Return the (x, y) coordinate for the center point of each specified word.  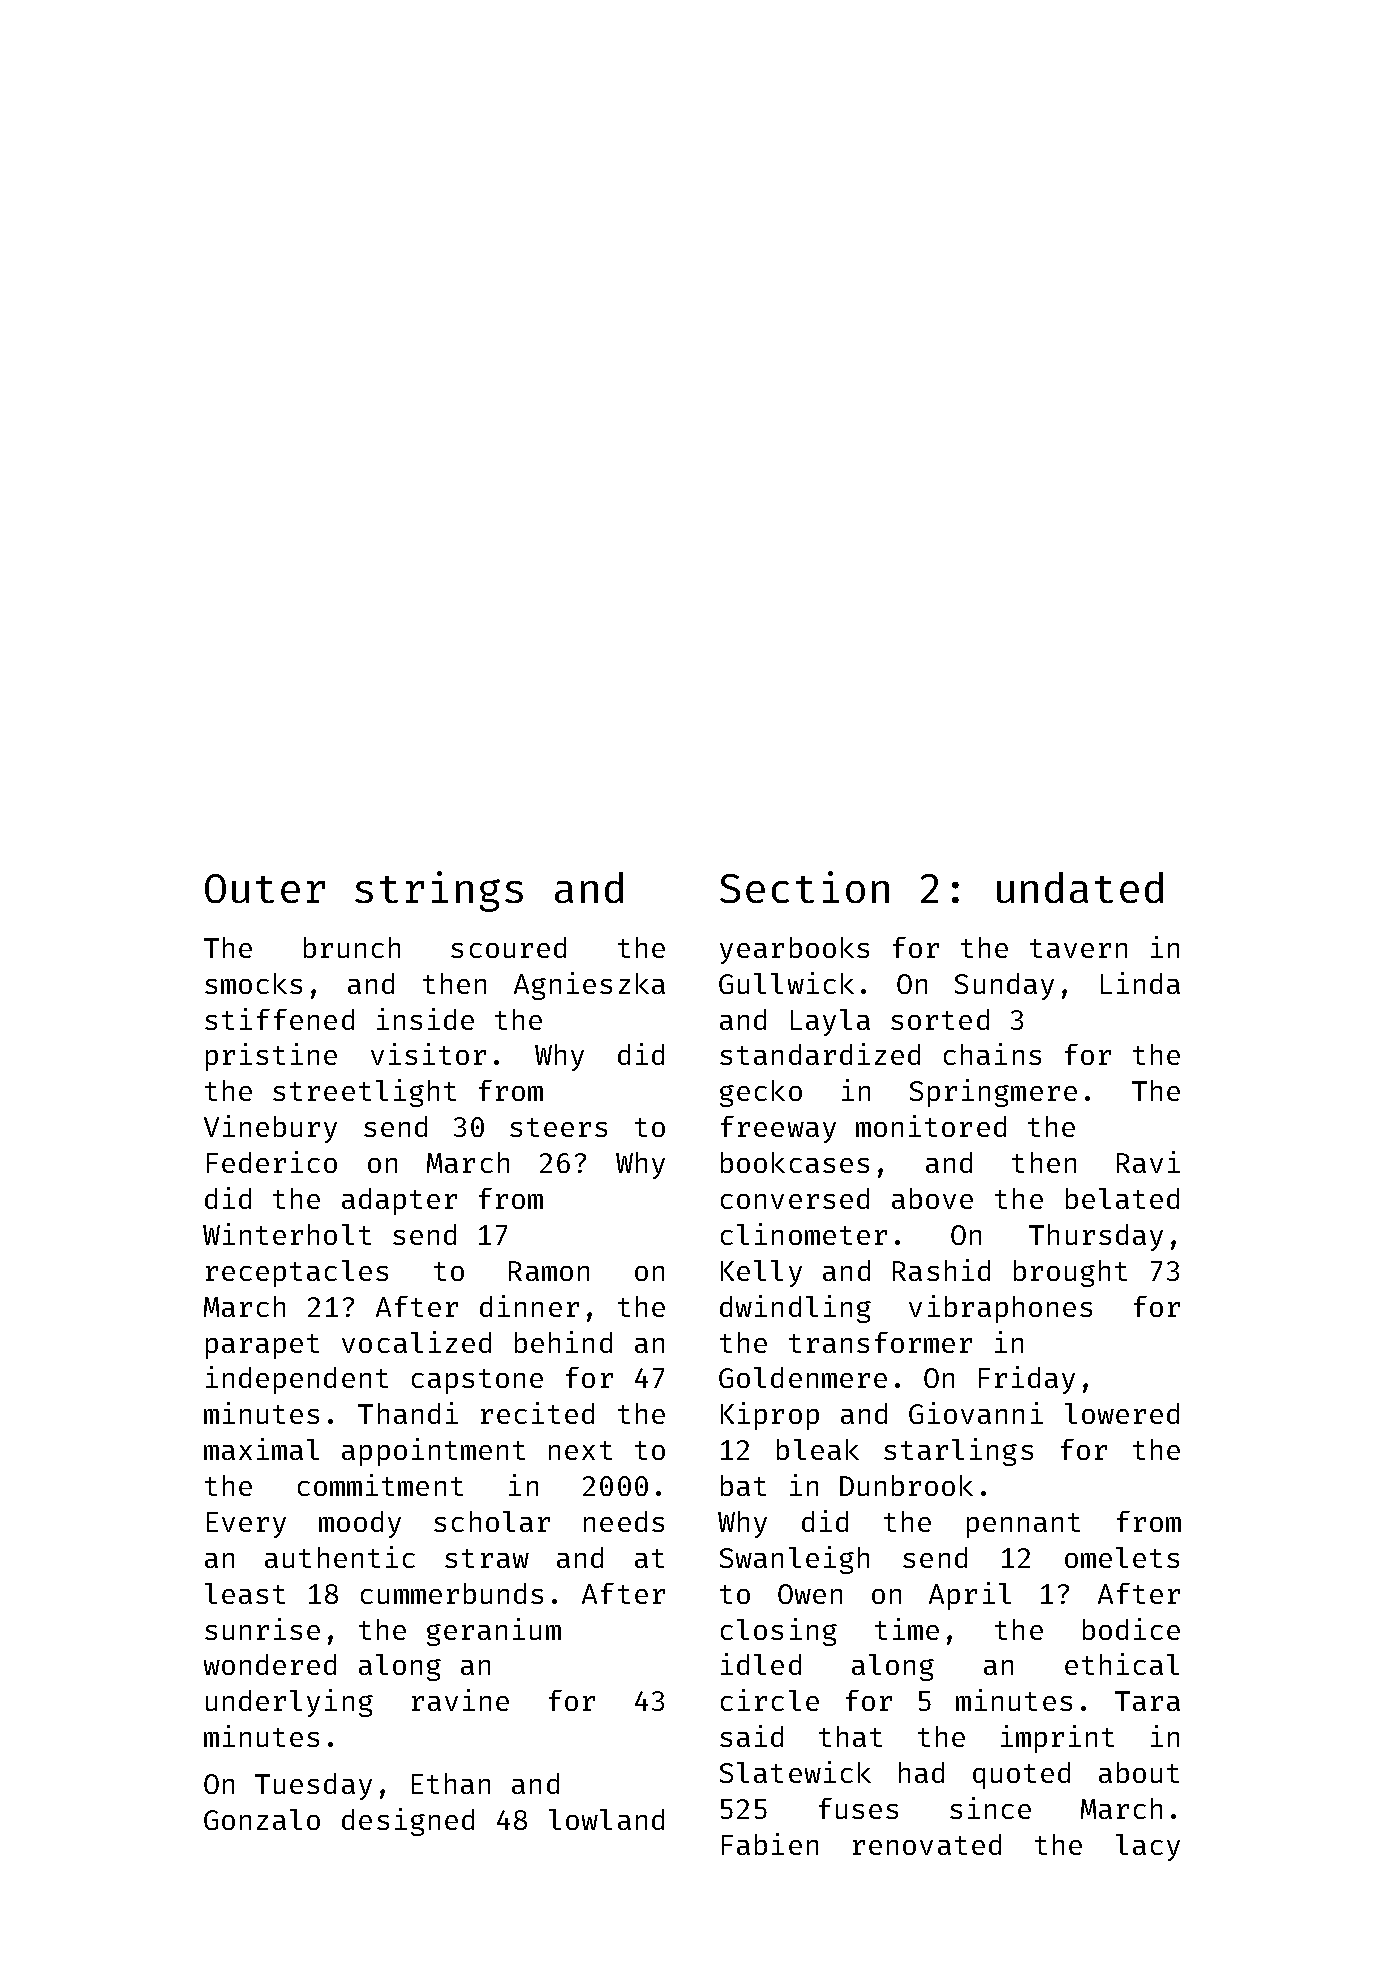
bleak (818, 1449)
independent (297, 1380)
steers (558, 1127)
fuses (858, 1808)
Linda (1140, 983)
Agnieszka (589, 986)
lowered (1122, 1413)
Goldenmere (803, 1377)
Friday (1027, 1380)
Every (246, 1525)
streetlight (364, 1093)
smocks (253, 983)
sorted (940, 1019)
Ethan (451, 1783)
